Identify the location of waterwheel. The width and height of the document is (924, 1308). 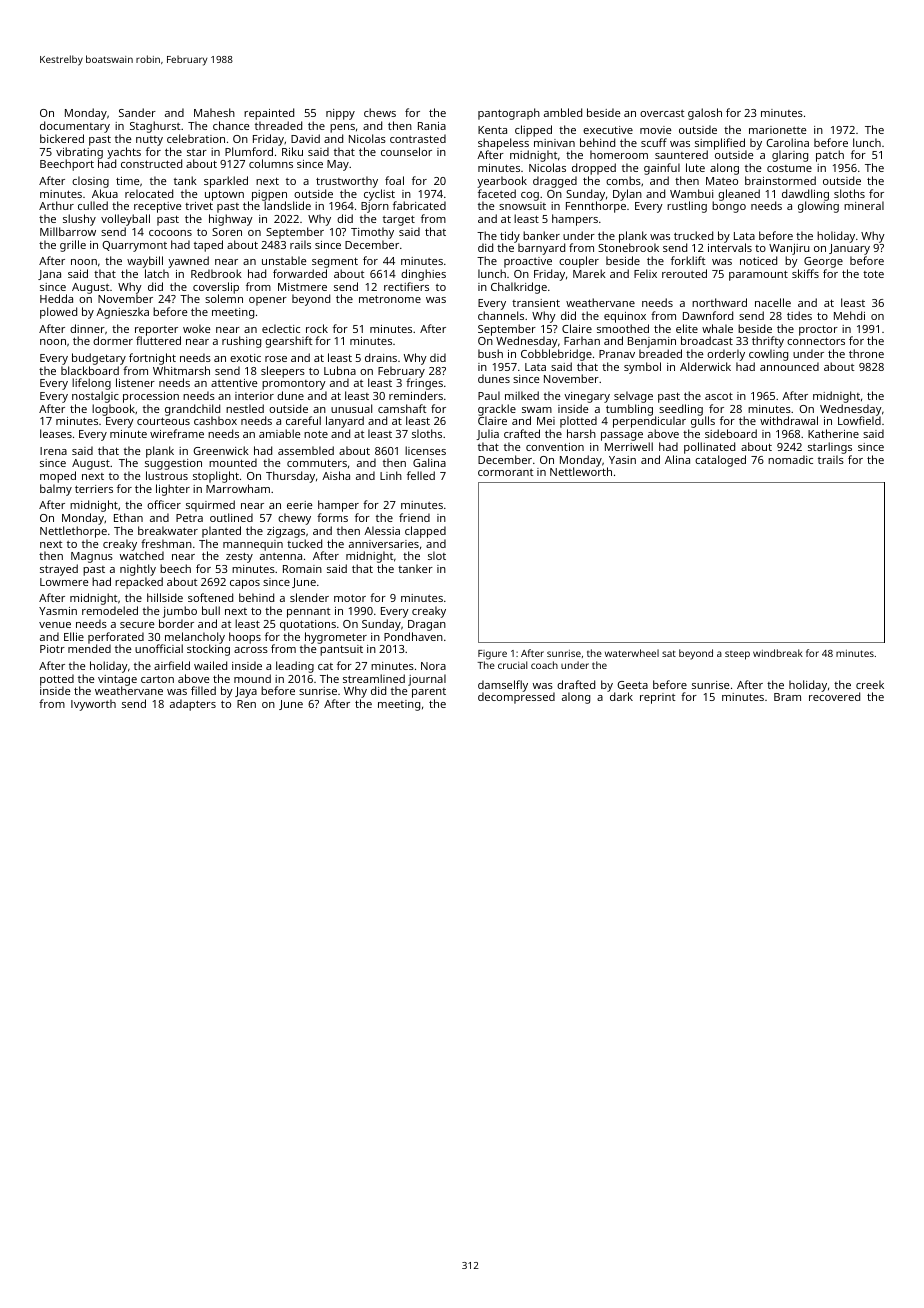
(632, 653).
